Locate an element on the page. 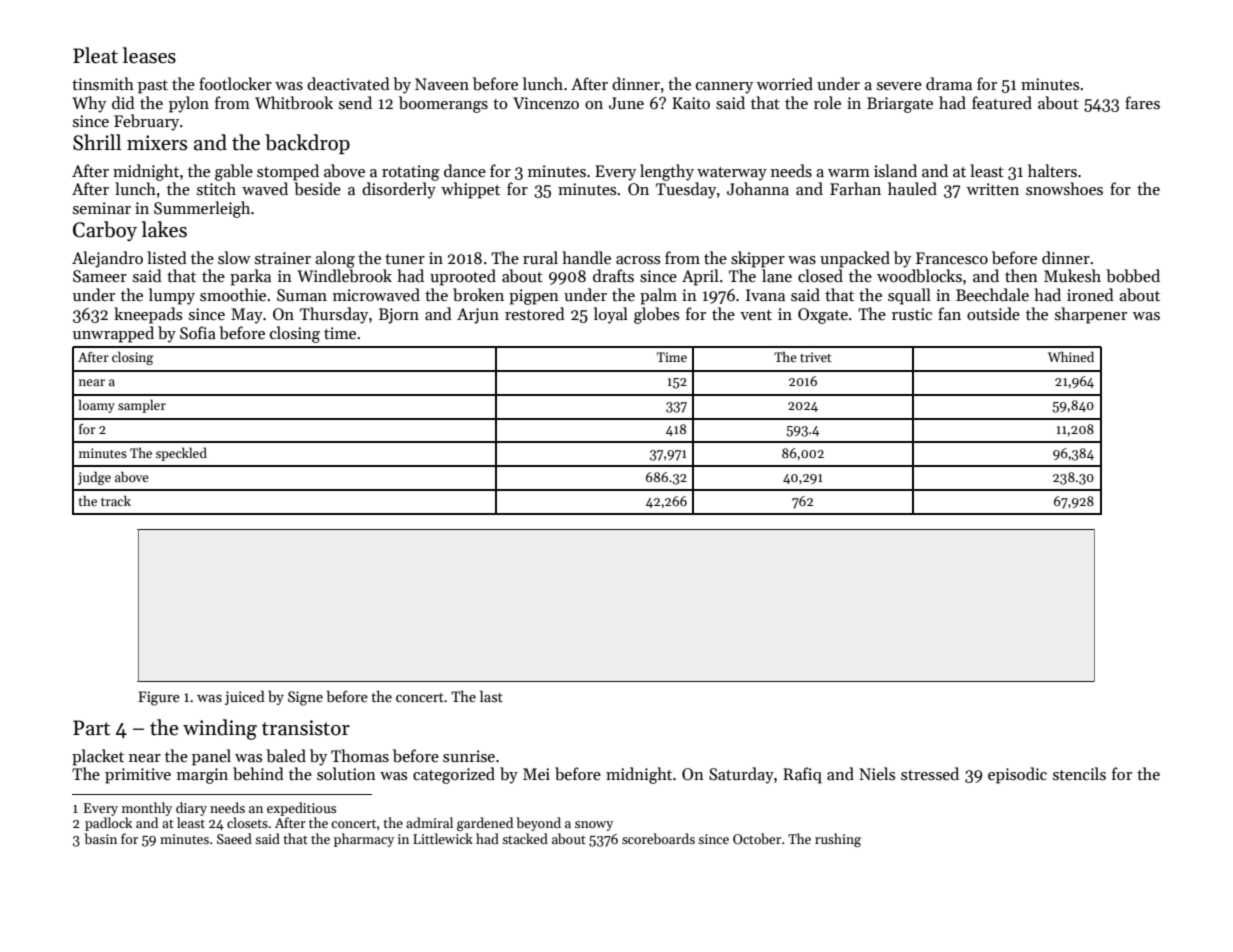 This page has width=1233, height=952. snowy is located at coordinates (594, 826).
